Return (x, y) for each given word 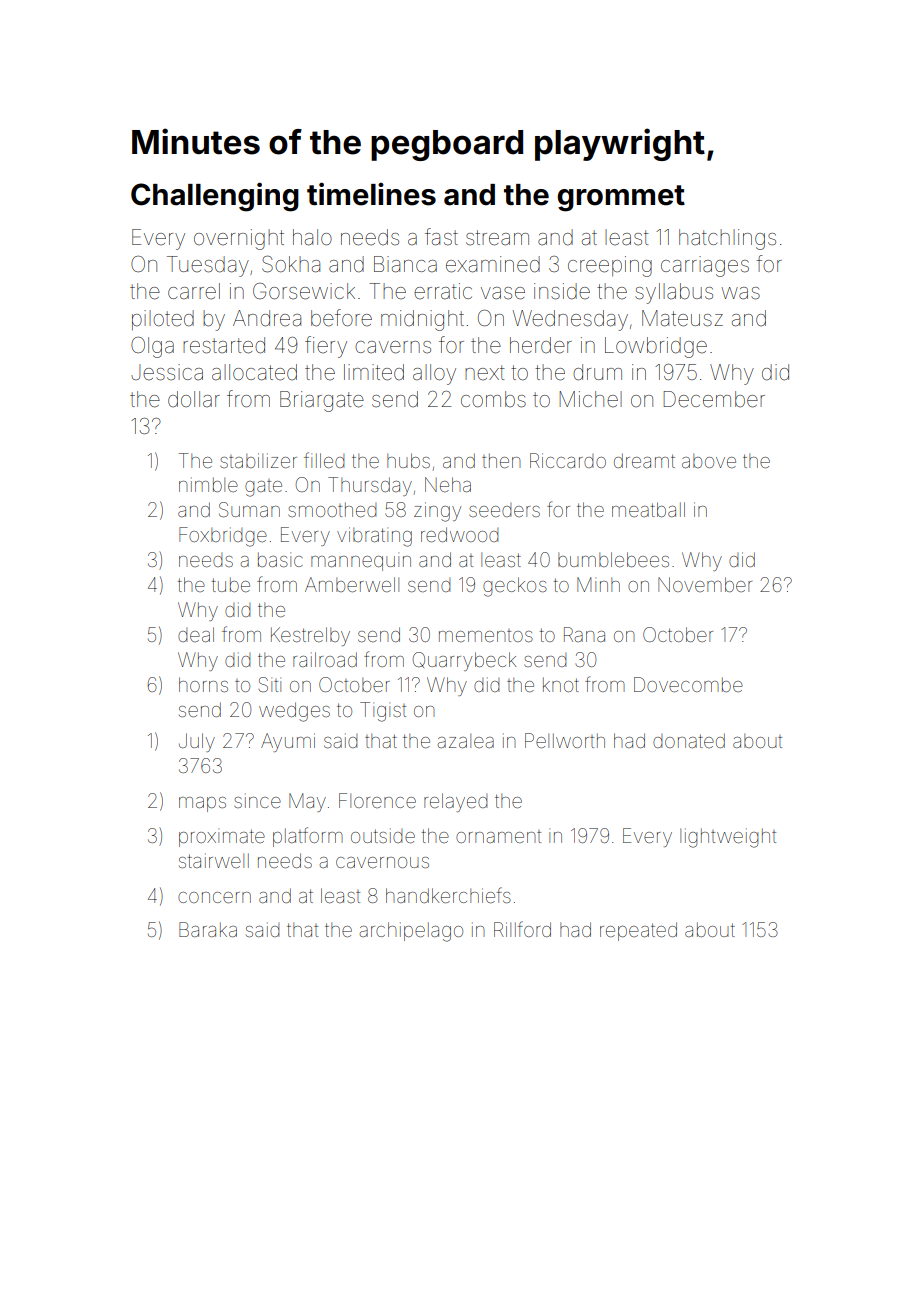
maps (202, 804)
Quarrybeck (464, 661)
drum (597, 372)
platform (308, 837)
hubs (408, 460)
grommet (621, 198)
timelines (371, 194)
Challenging (215, 197)
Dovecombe (688, 684)
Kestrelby (310, 636)
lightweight (728, 838)
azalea (466, 741)
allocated (254, 372)
